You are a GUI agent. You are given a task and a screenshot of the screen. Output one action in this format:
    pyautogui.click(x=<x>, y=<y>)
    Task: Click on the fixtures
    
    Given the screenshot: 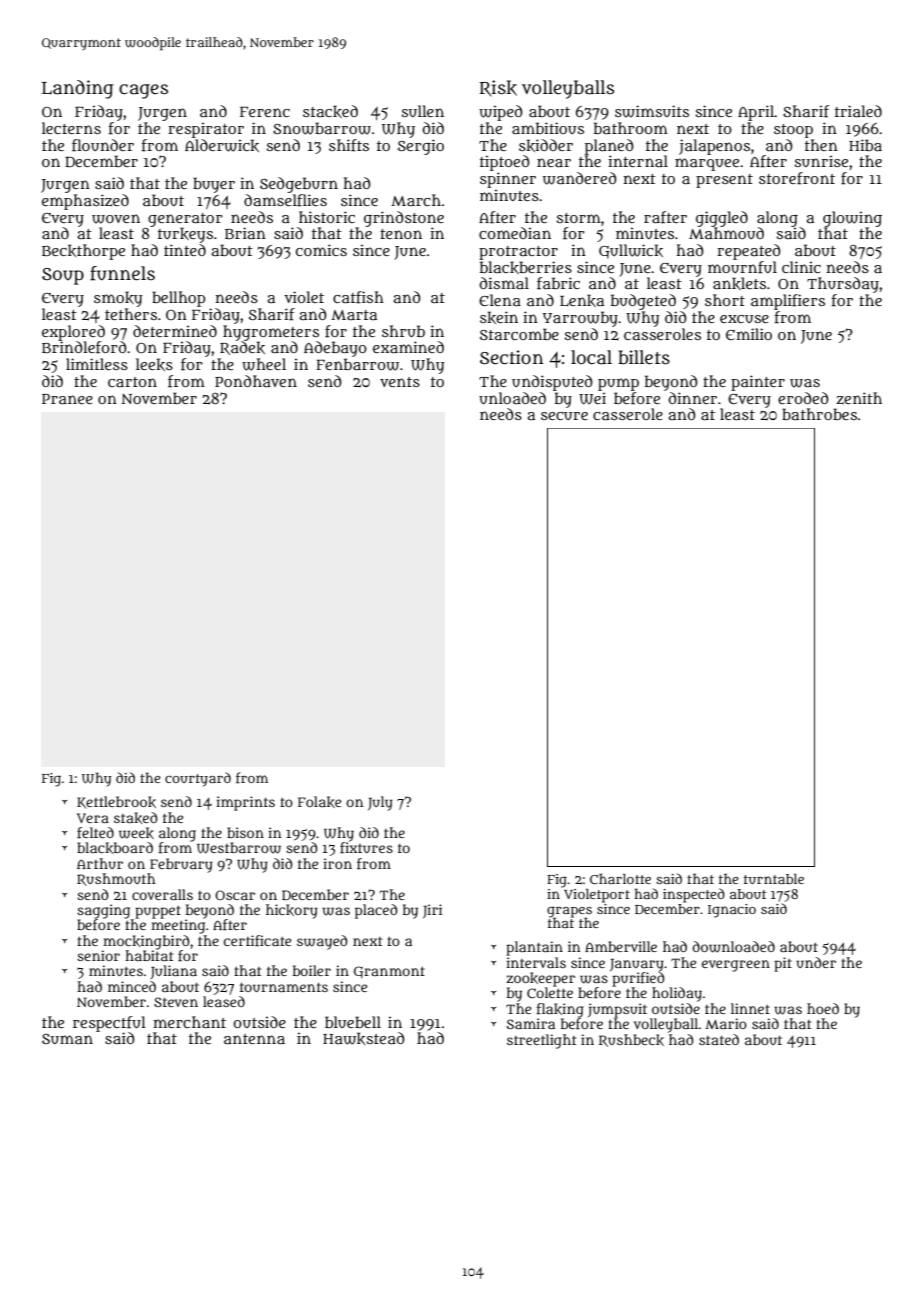 What is the action you would take?
    pyautogui.click(x=366, y=847)
